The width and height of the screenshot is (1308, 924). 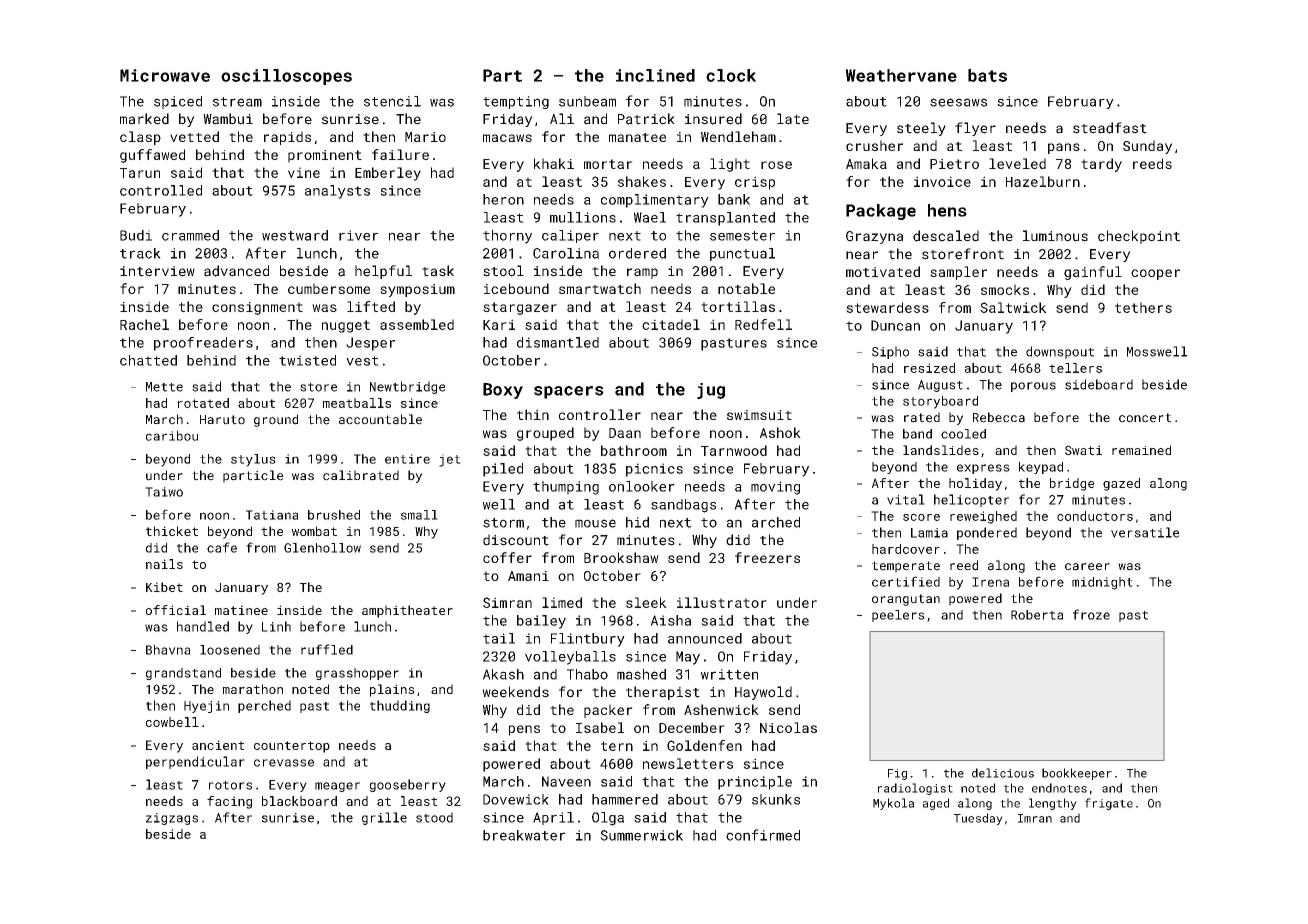 I want to click on khaki, so click(x=554, y=163).
